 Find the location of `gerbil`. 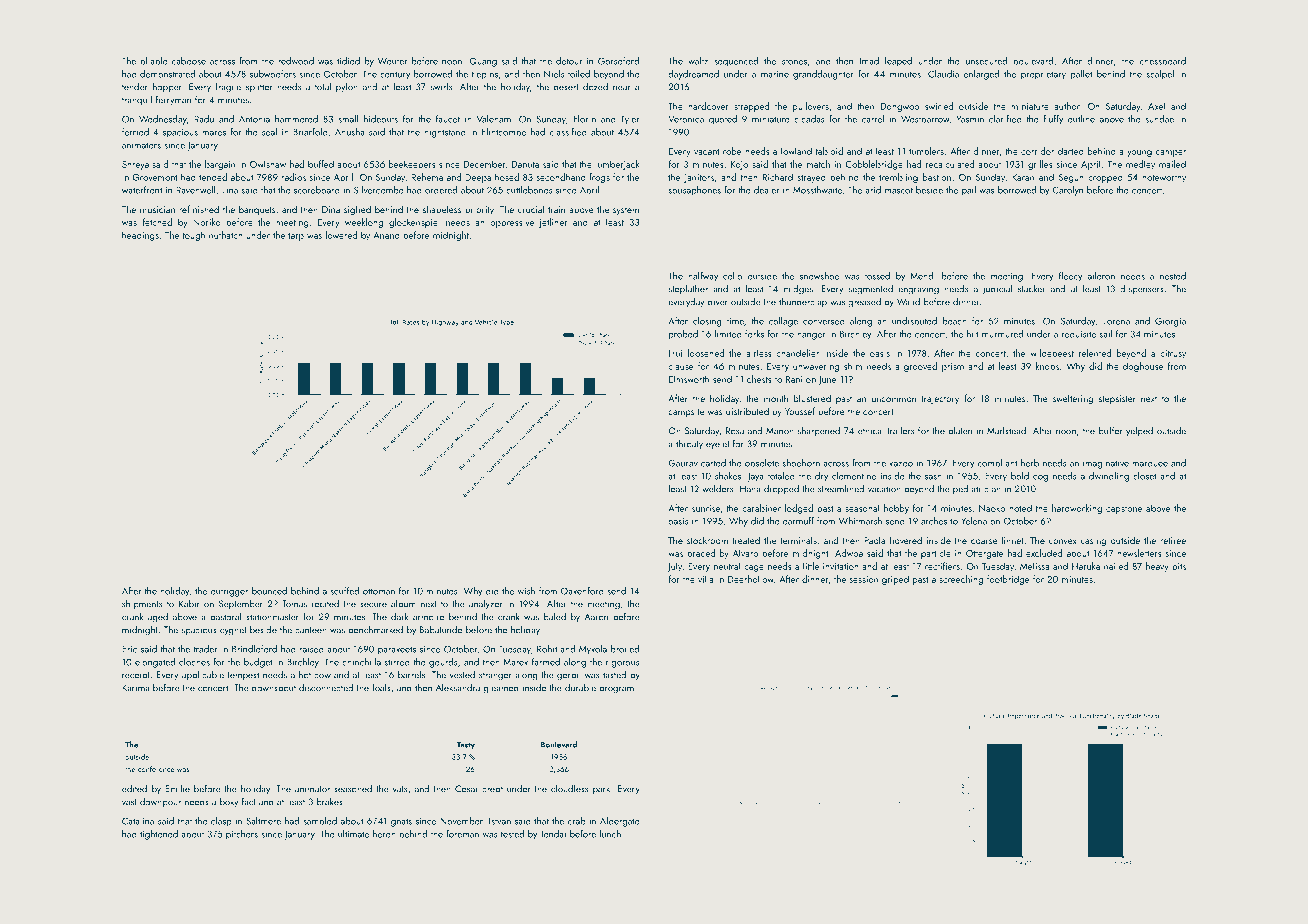

gerbil is located at coordinates (569, 676).
